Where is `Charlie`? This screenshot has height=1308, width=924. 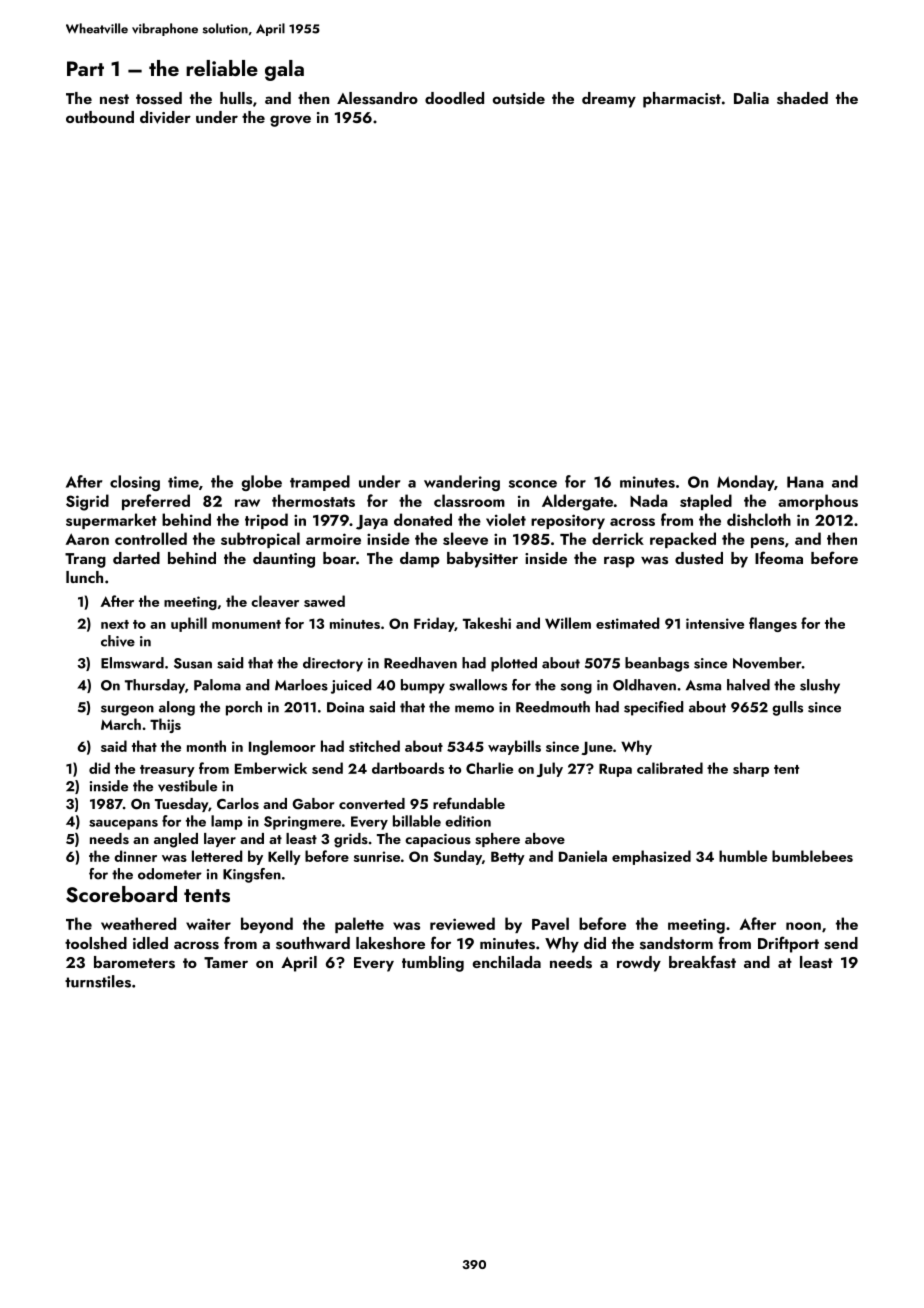
Charlie is located at coordinates (489, 768).
